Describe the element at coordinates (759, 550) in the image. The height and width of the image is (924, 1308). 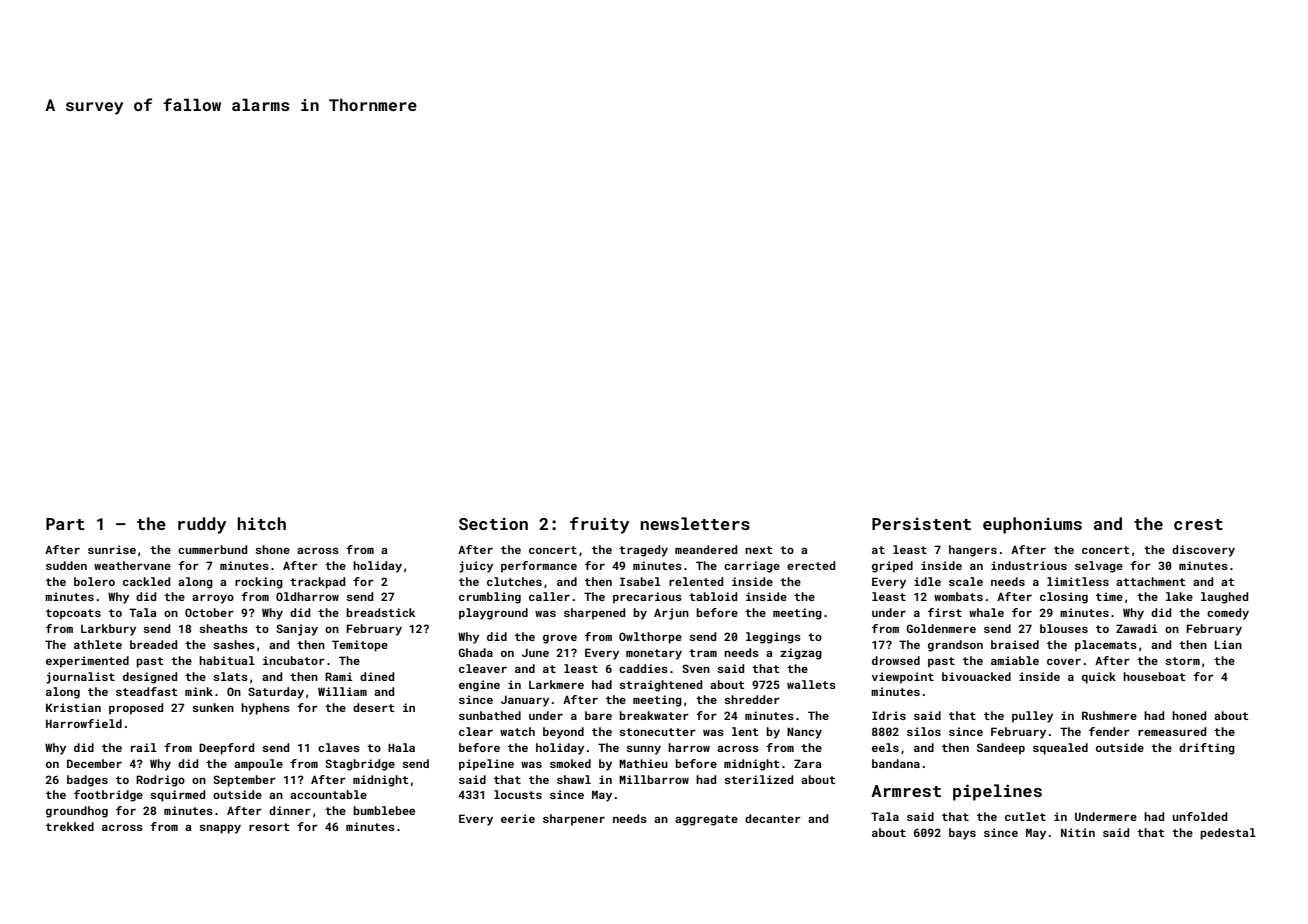
I see `next` at that location.
